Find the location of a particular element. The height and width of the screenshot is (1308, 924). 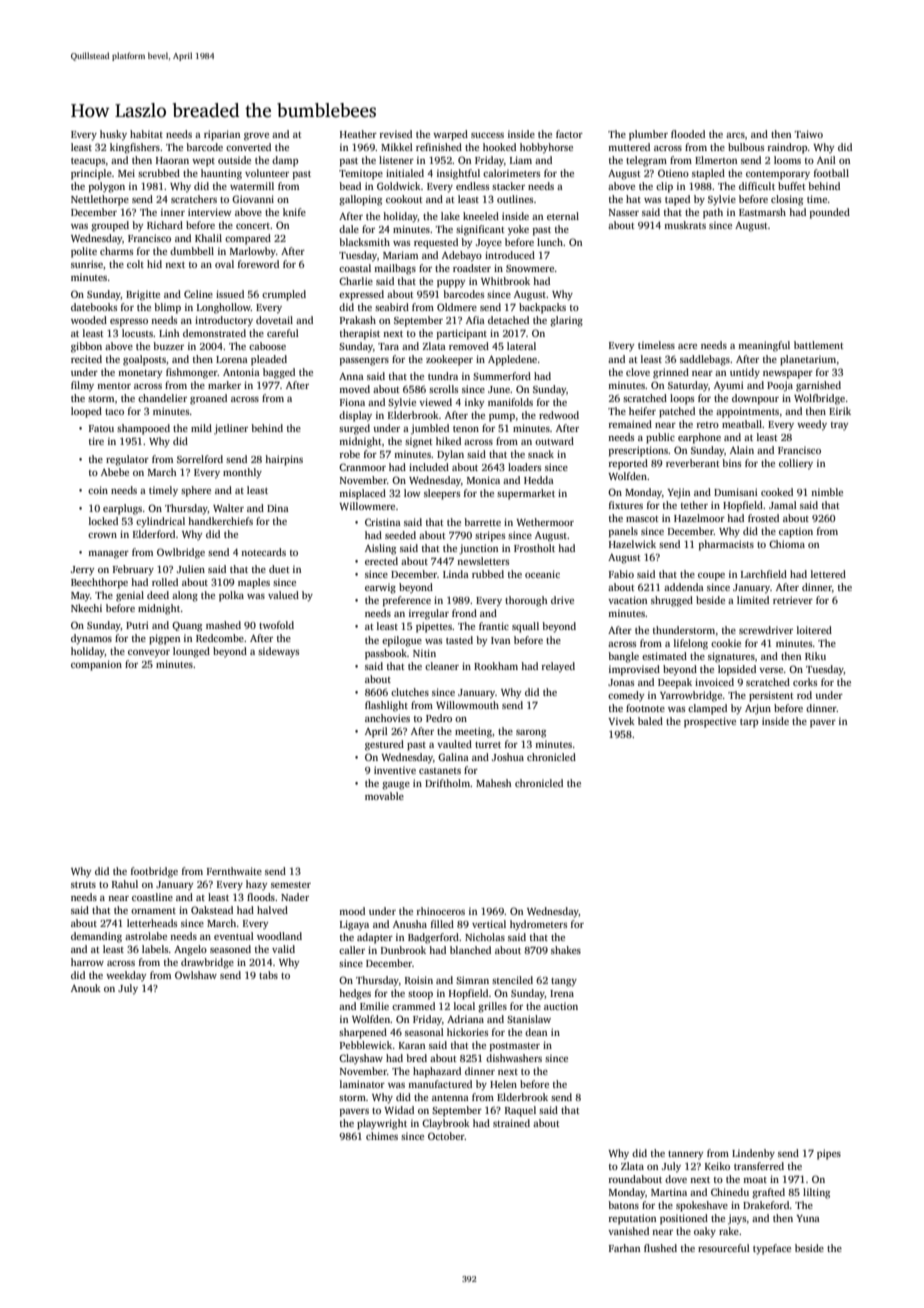

dean is located at coordinates (536, 1032).
